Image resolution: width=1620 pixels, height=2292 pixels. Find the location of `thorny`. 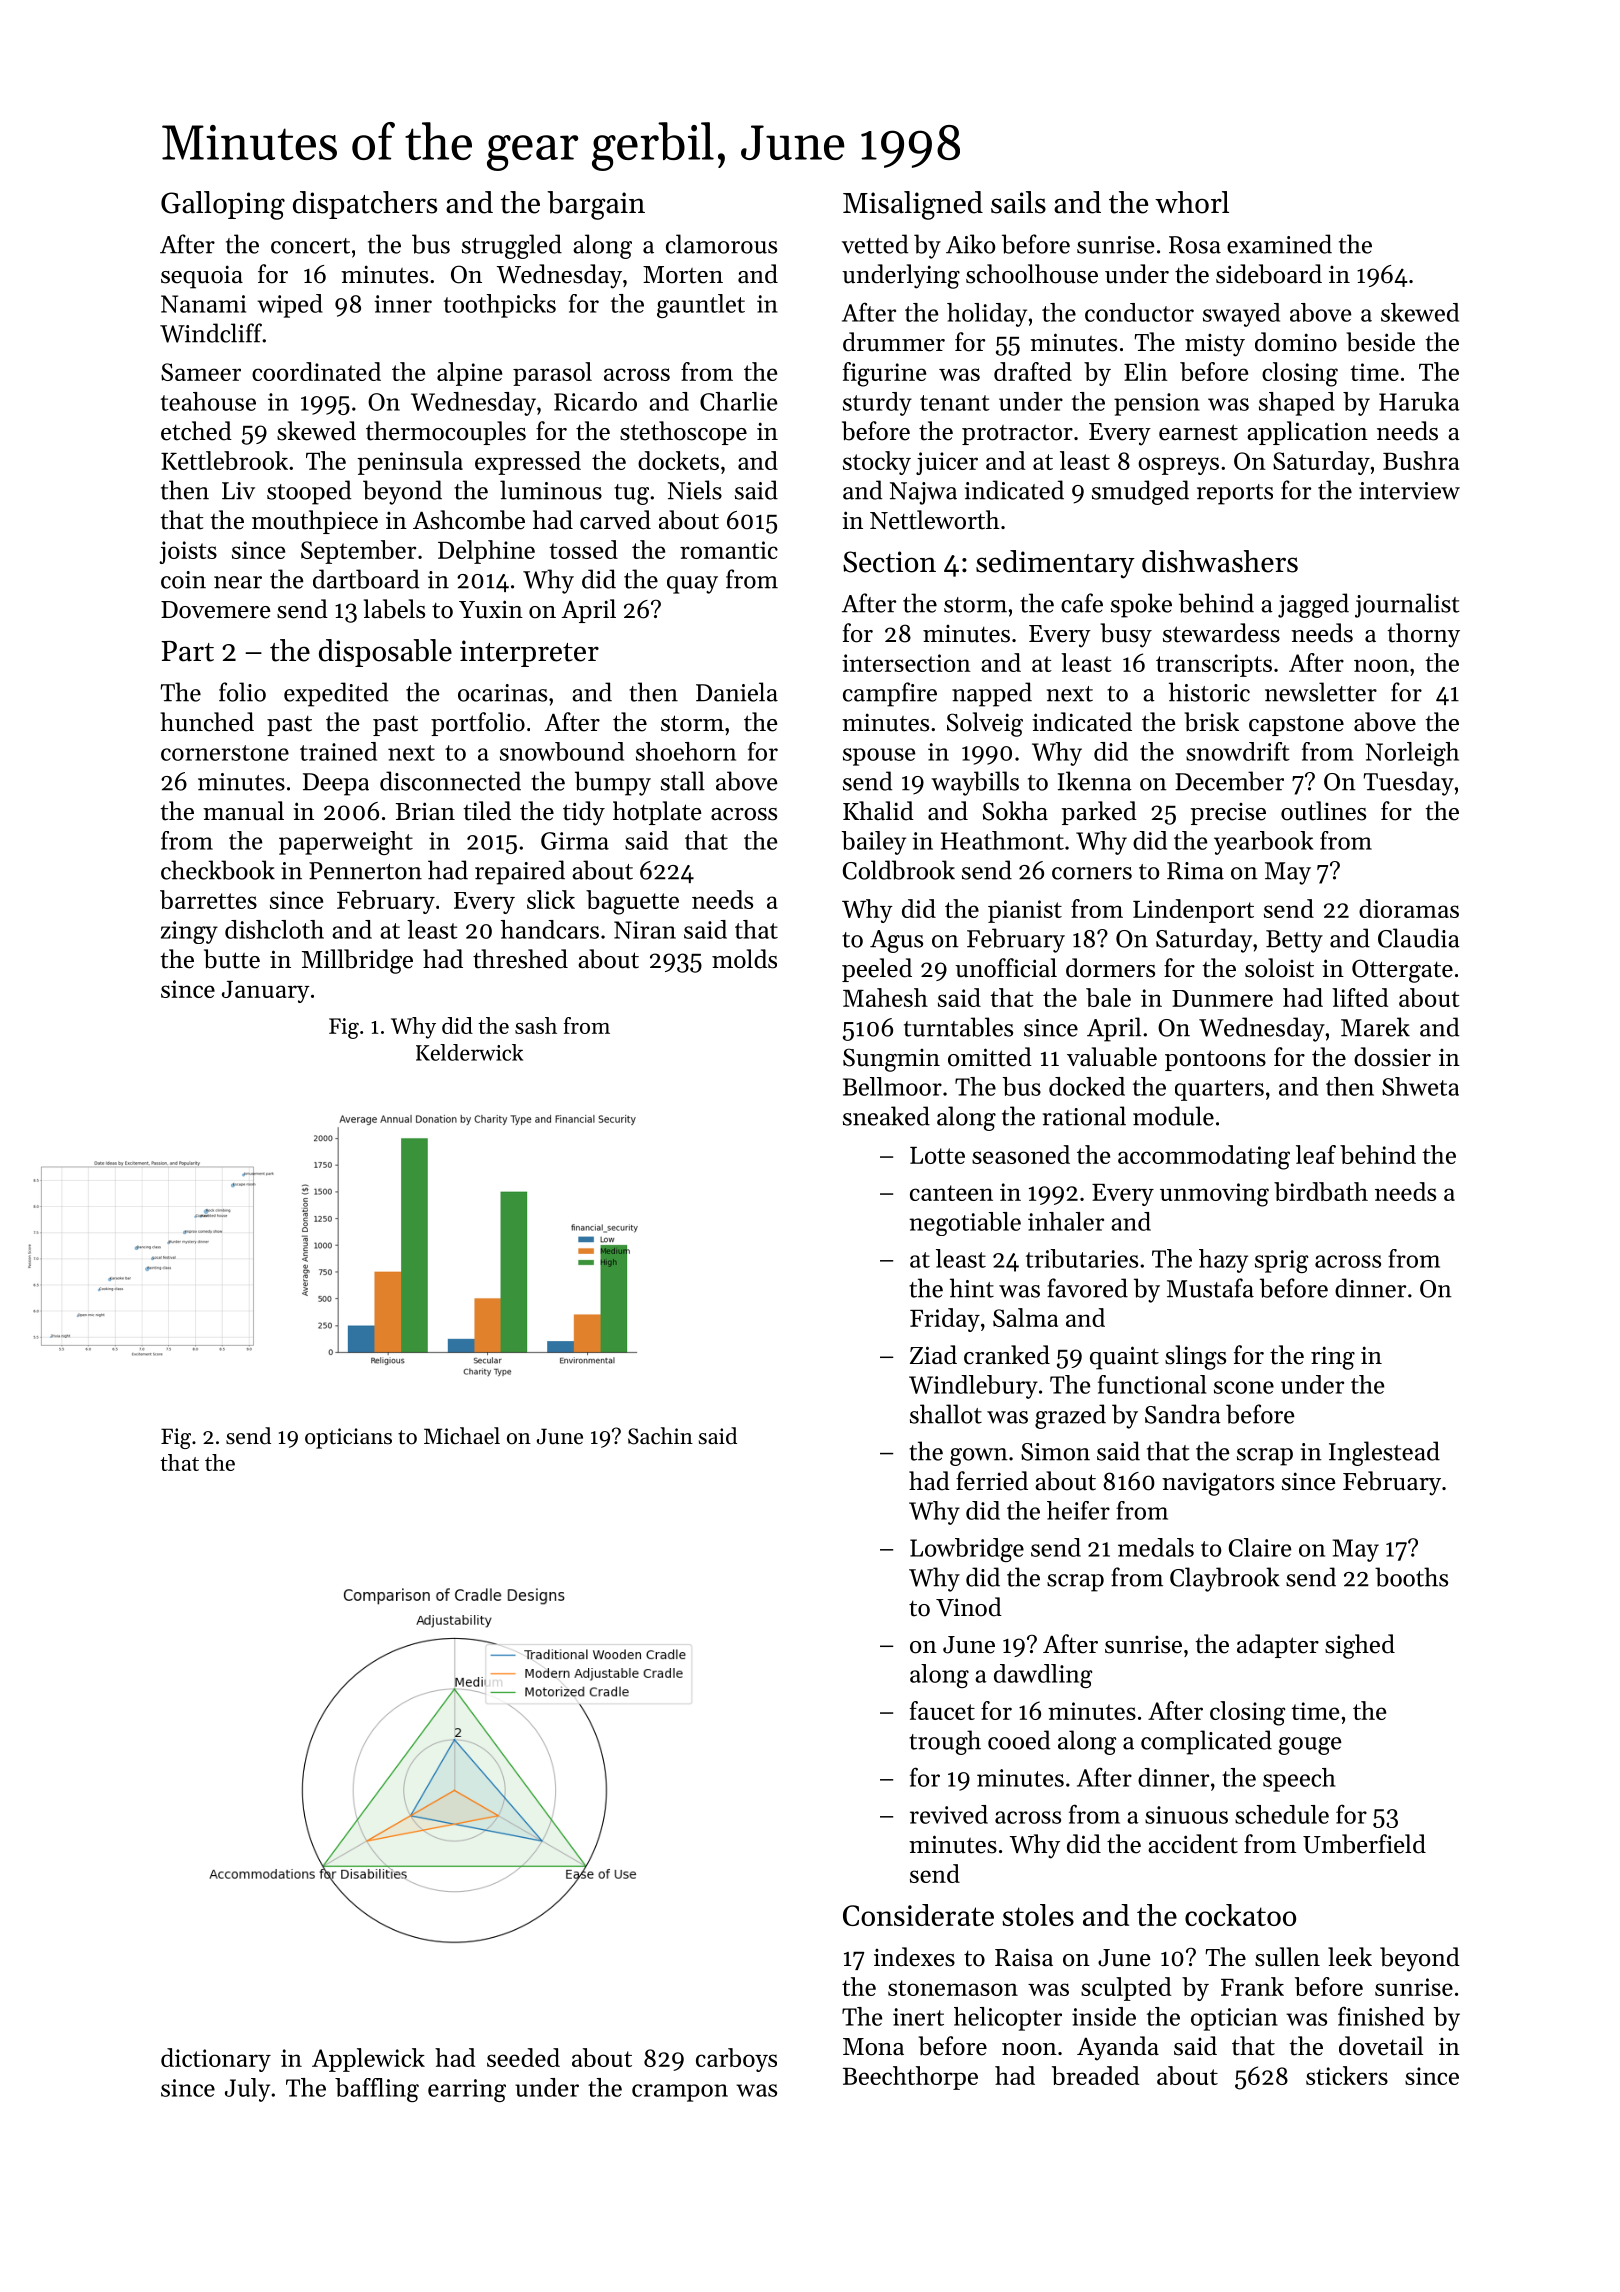

thorny is located at coordinates (1424, 635).
